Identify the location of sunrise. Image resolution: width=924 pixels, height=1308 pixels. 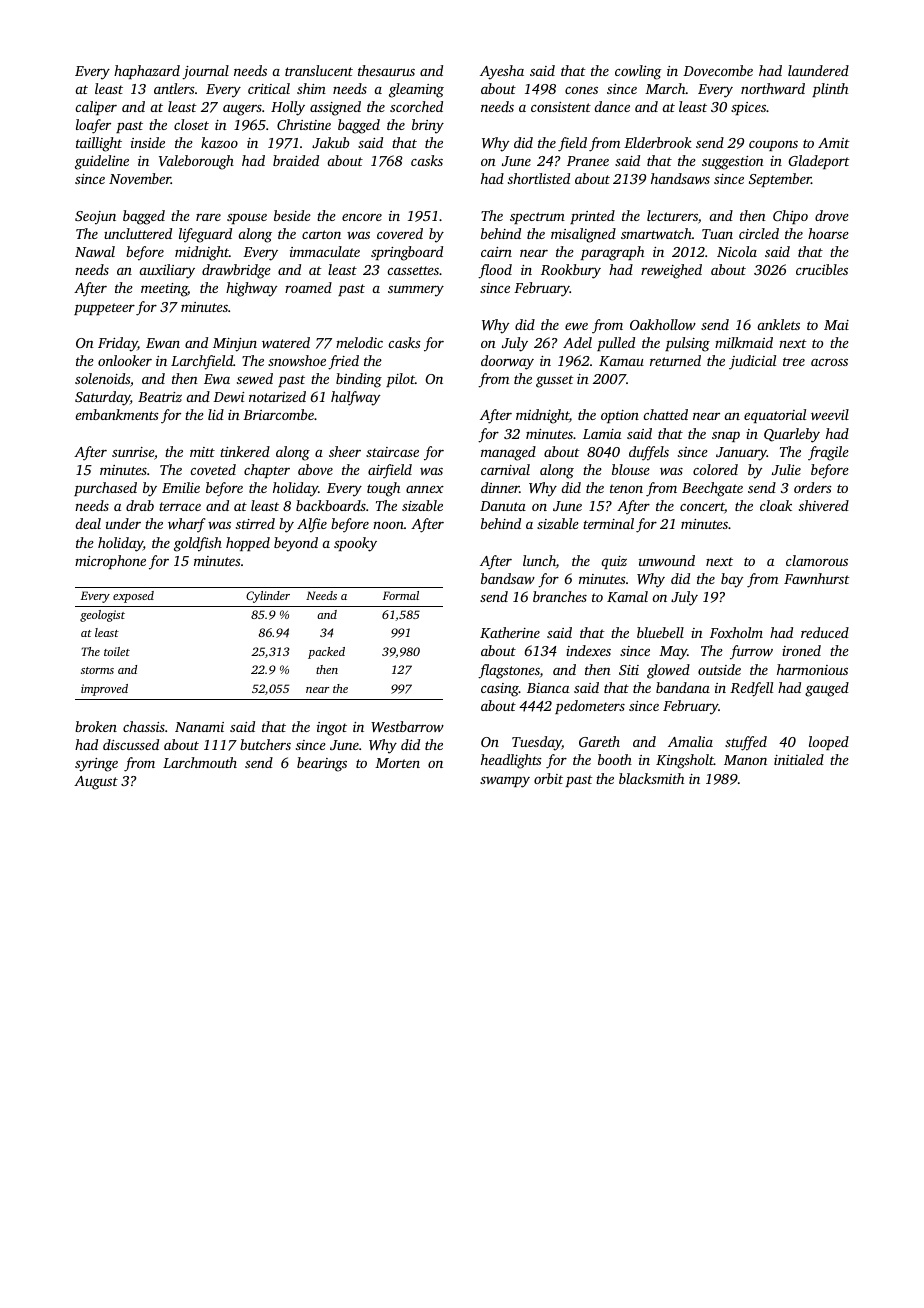
(133, 452).
